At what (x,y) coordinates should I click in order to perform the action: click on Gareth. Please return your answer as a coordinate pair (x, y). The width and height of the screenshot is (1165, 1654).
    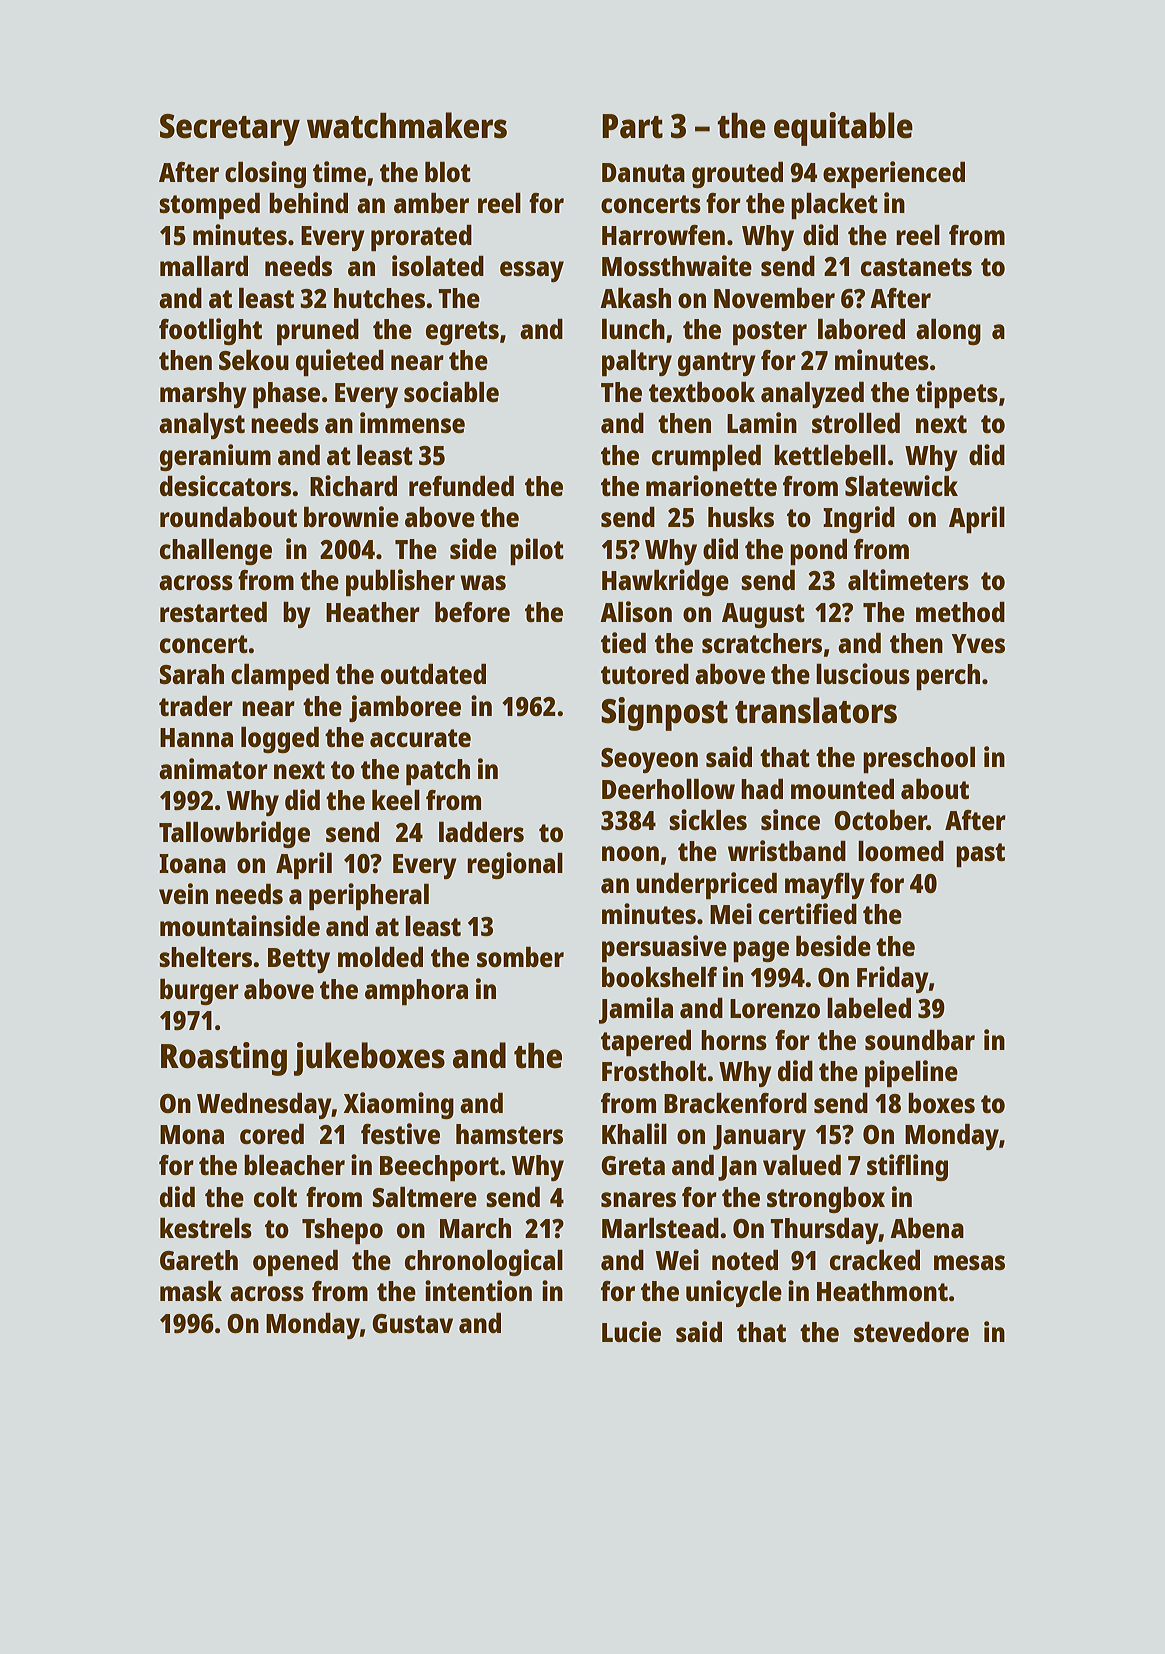
    Looking at the image, I should click on (199, 1260).
